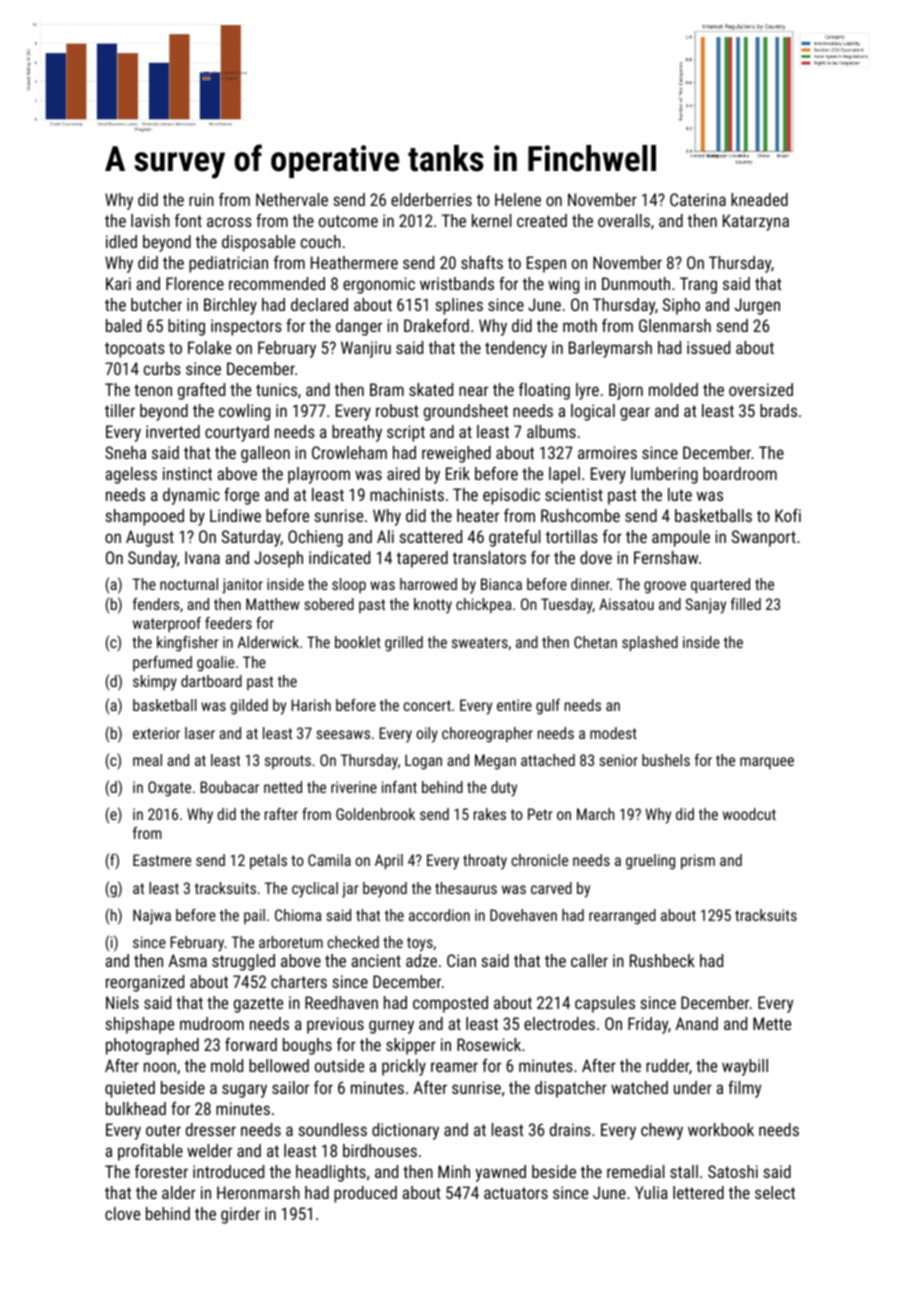  Describe the element at coordinates (490, 814) in the screenshot. I see `rakes` at that location.
